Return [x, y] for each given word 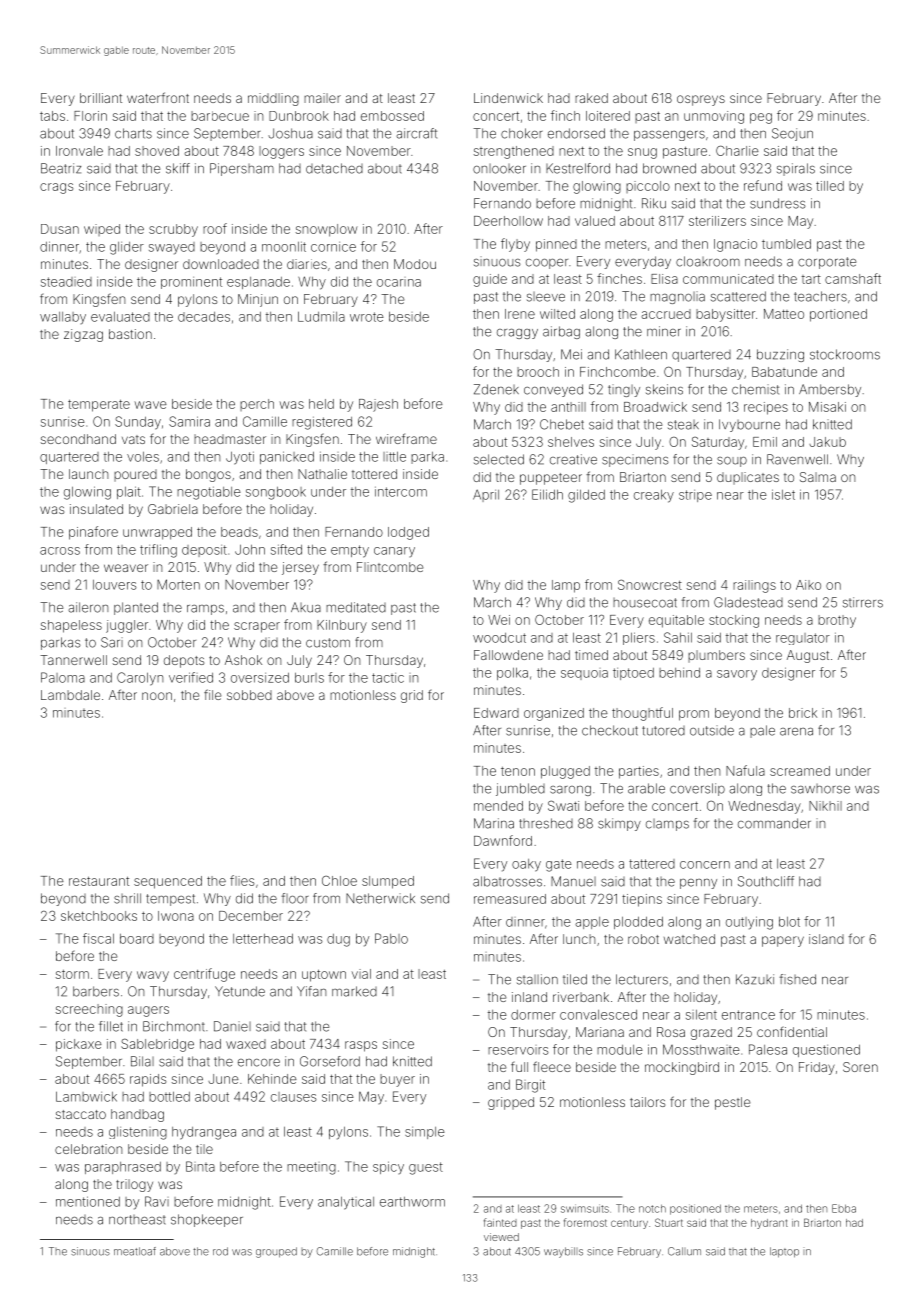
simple [425, 1133]
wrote [367, 317]
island [826, 939]
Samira [189, 421]
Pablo [391, 938]
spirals [796, 169]
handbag [137, 1115]
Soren [860, 1067]
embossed [392, 116]
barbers [96, 991]
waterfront [158, 97]
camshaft [853, 278]
